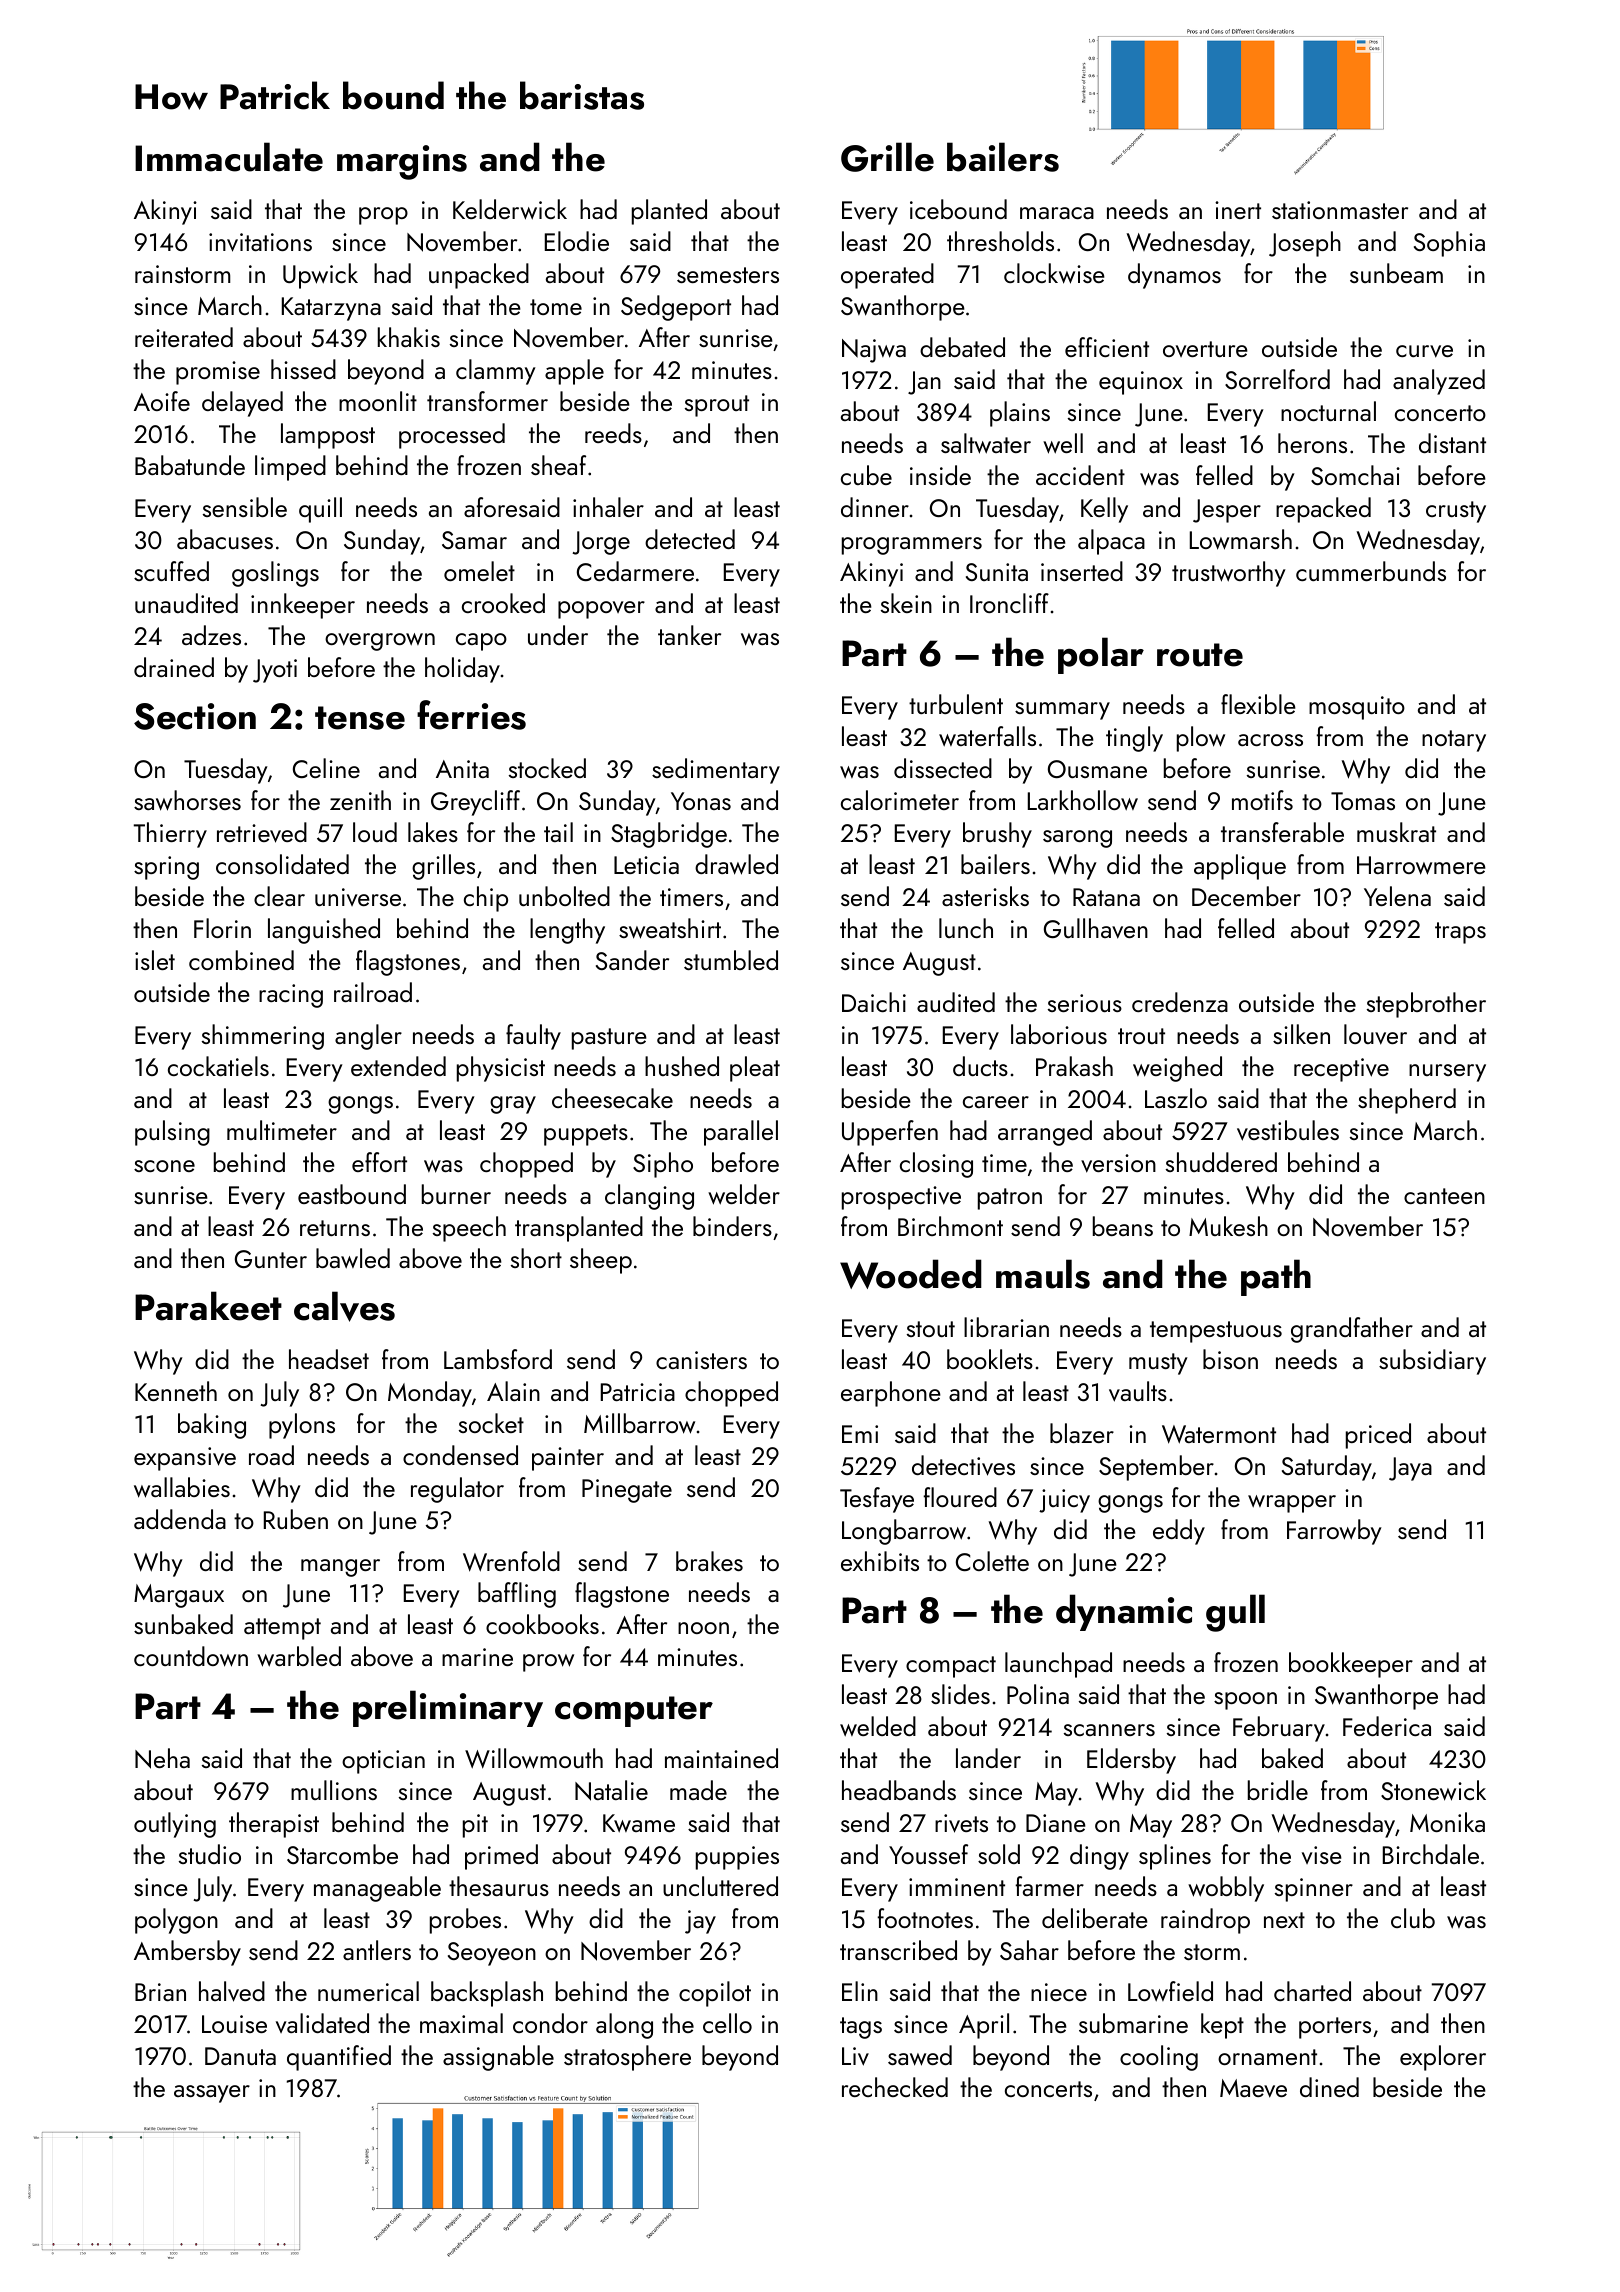 This screenshot has height=2292, width=1620. I want to click on margins, so click(402, 162).
